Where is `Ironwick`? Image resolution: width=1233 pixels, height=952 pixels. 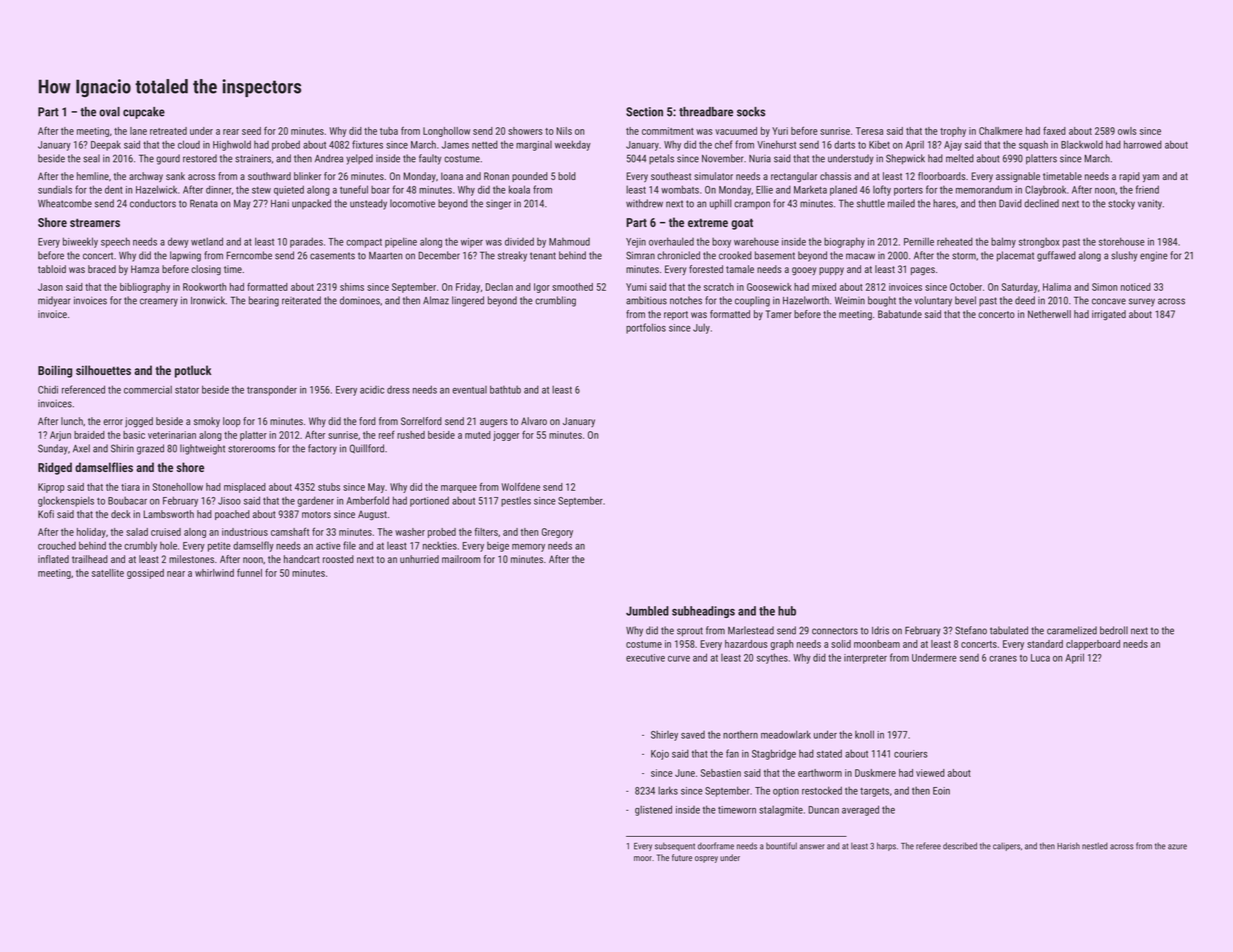
Ironwick is located at coordinates (208, 300).
